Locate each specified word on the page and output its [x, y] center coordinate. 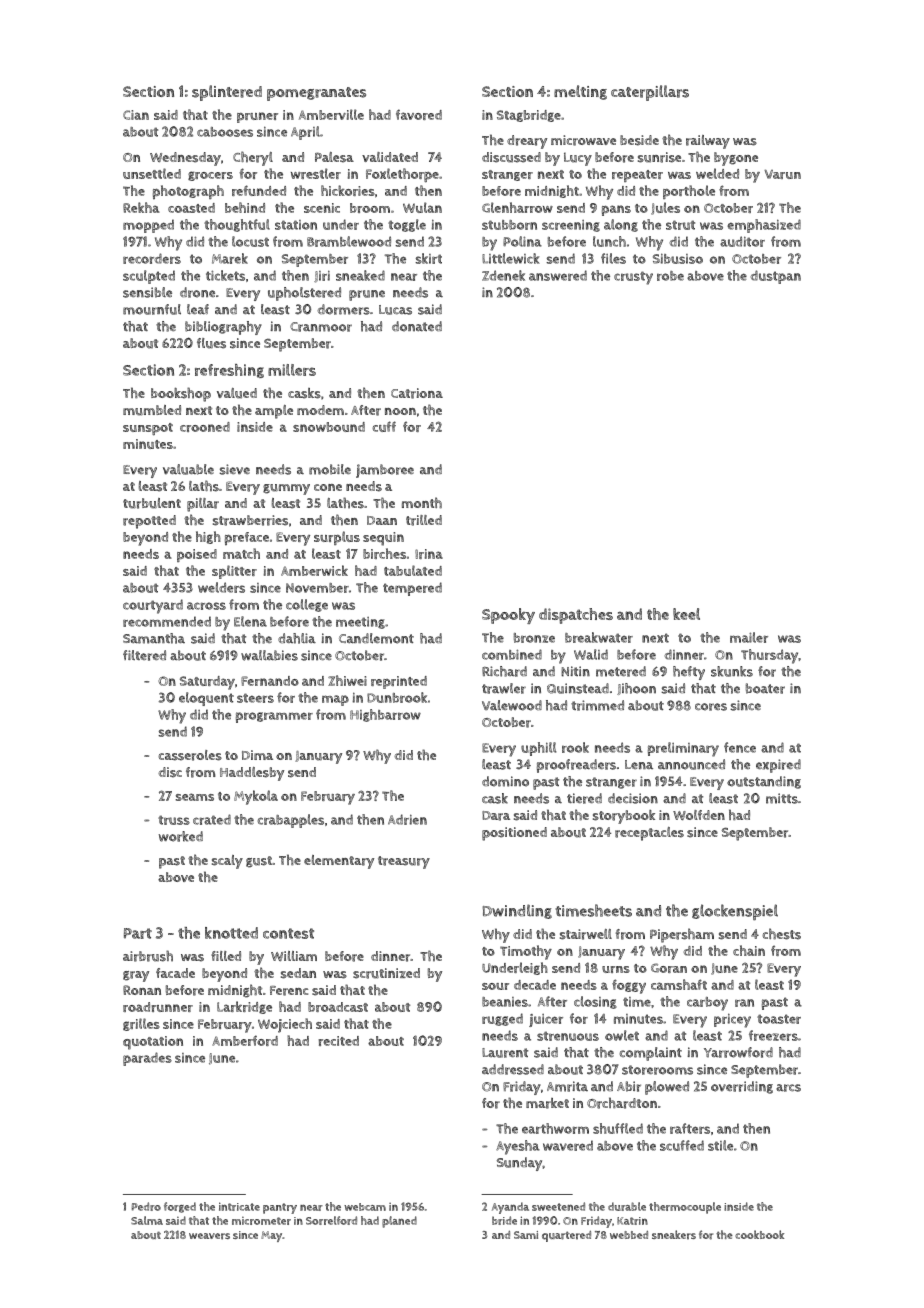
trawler [504, 688]
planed [399, 1222]
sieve [234, 469]
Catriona [417, 393]
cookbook [759, 1234]
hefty [689, 673]
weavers [209, 1236]
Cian [136, 115]
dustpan [775, 277]
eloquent [206, 699]
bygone [736, 159]
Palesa [334, 157]
